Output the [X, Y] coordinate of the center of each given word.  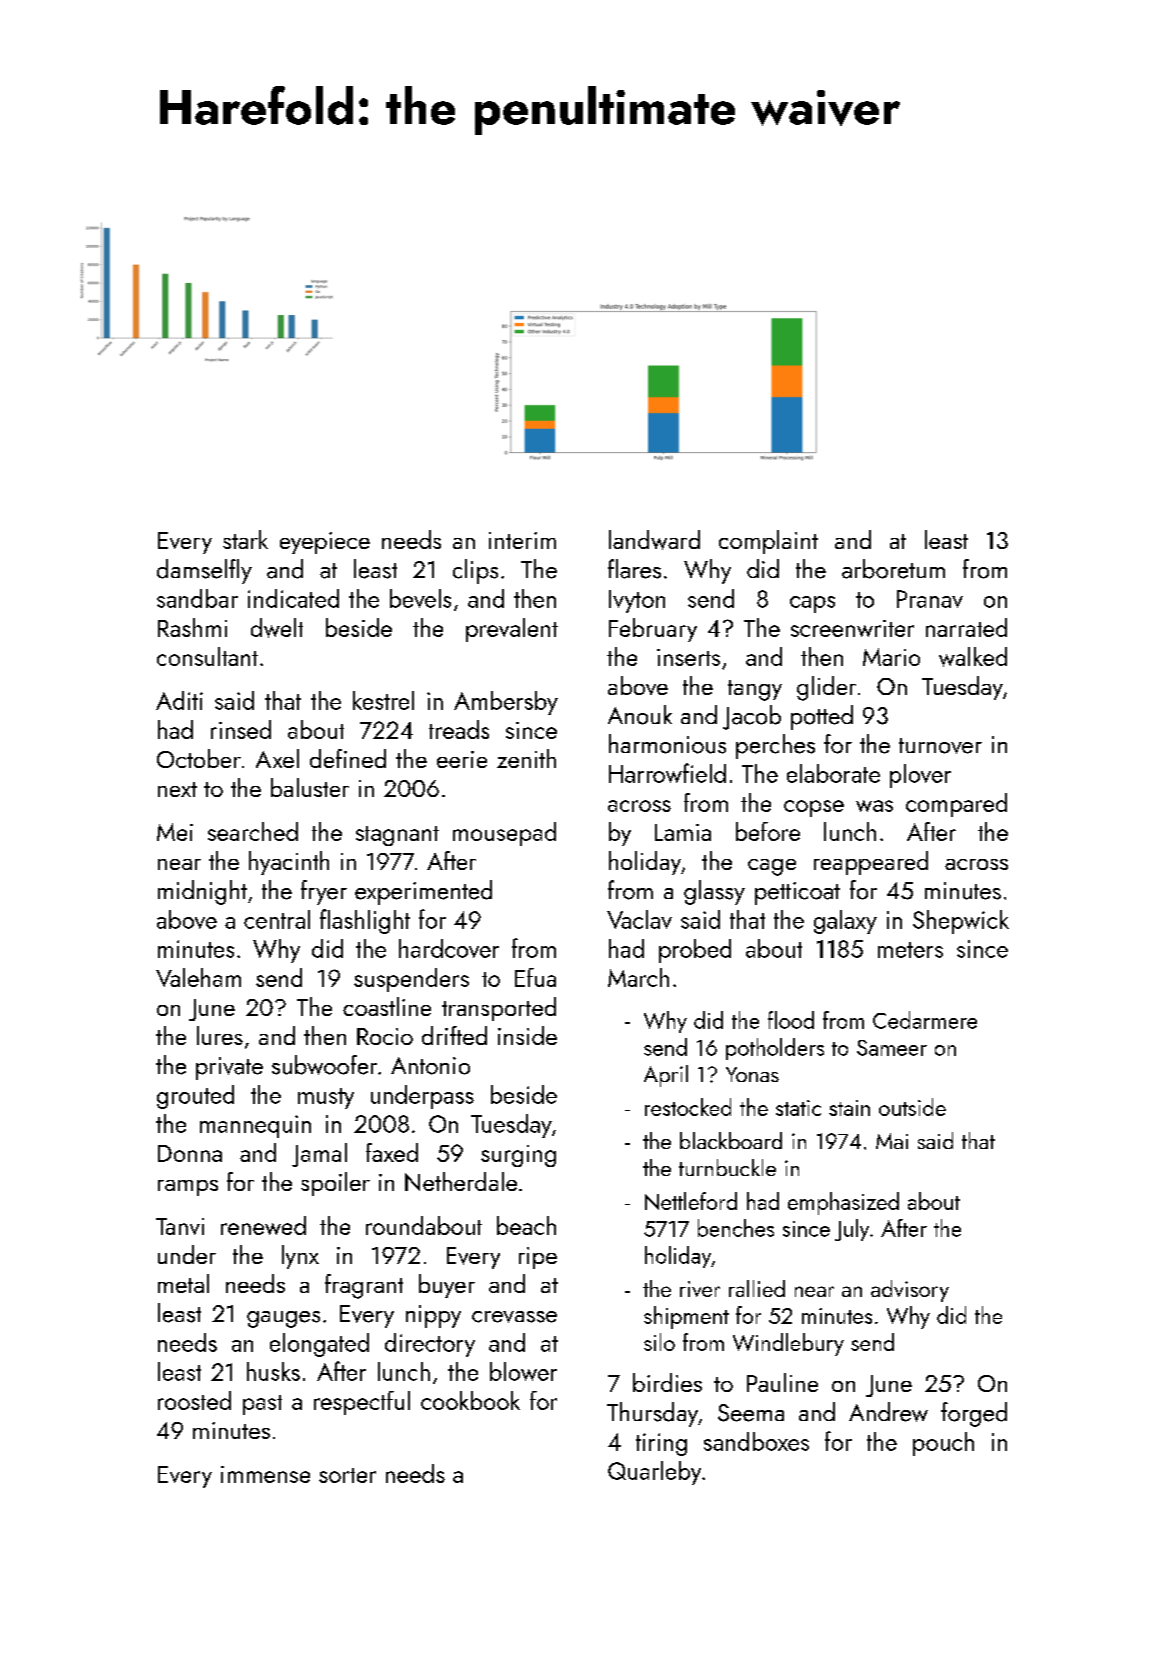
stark [245, 539]
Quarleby [654, 1473]
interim [522, 540]
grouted [195, 1097]
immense [265, 1474]
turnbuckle [727, 1167]
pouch [943, 1444]
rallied [757, 1288]
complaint [768, 542]
